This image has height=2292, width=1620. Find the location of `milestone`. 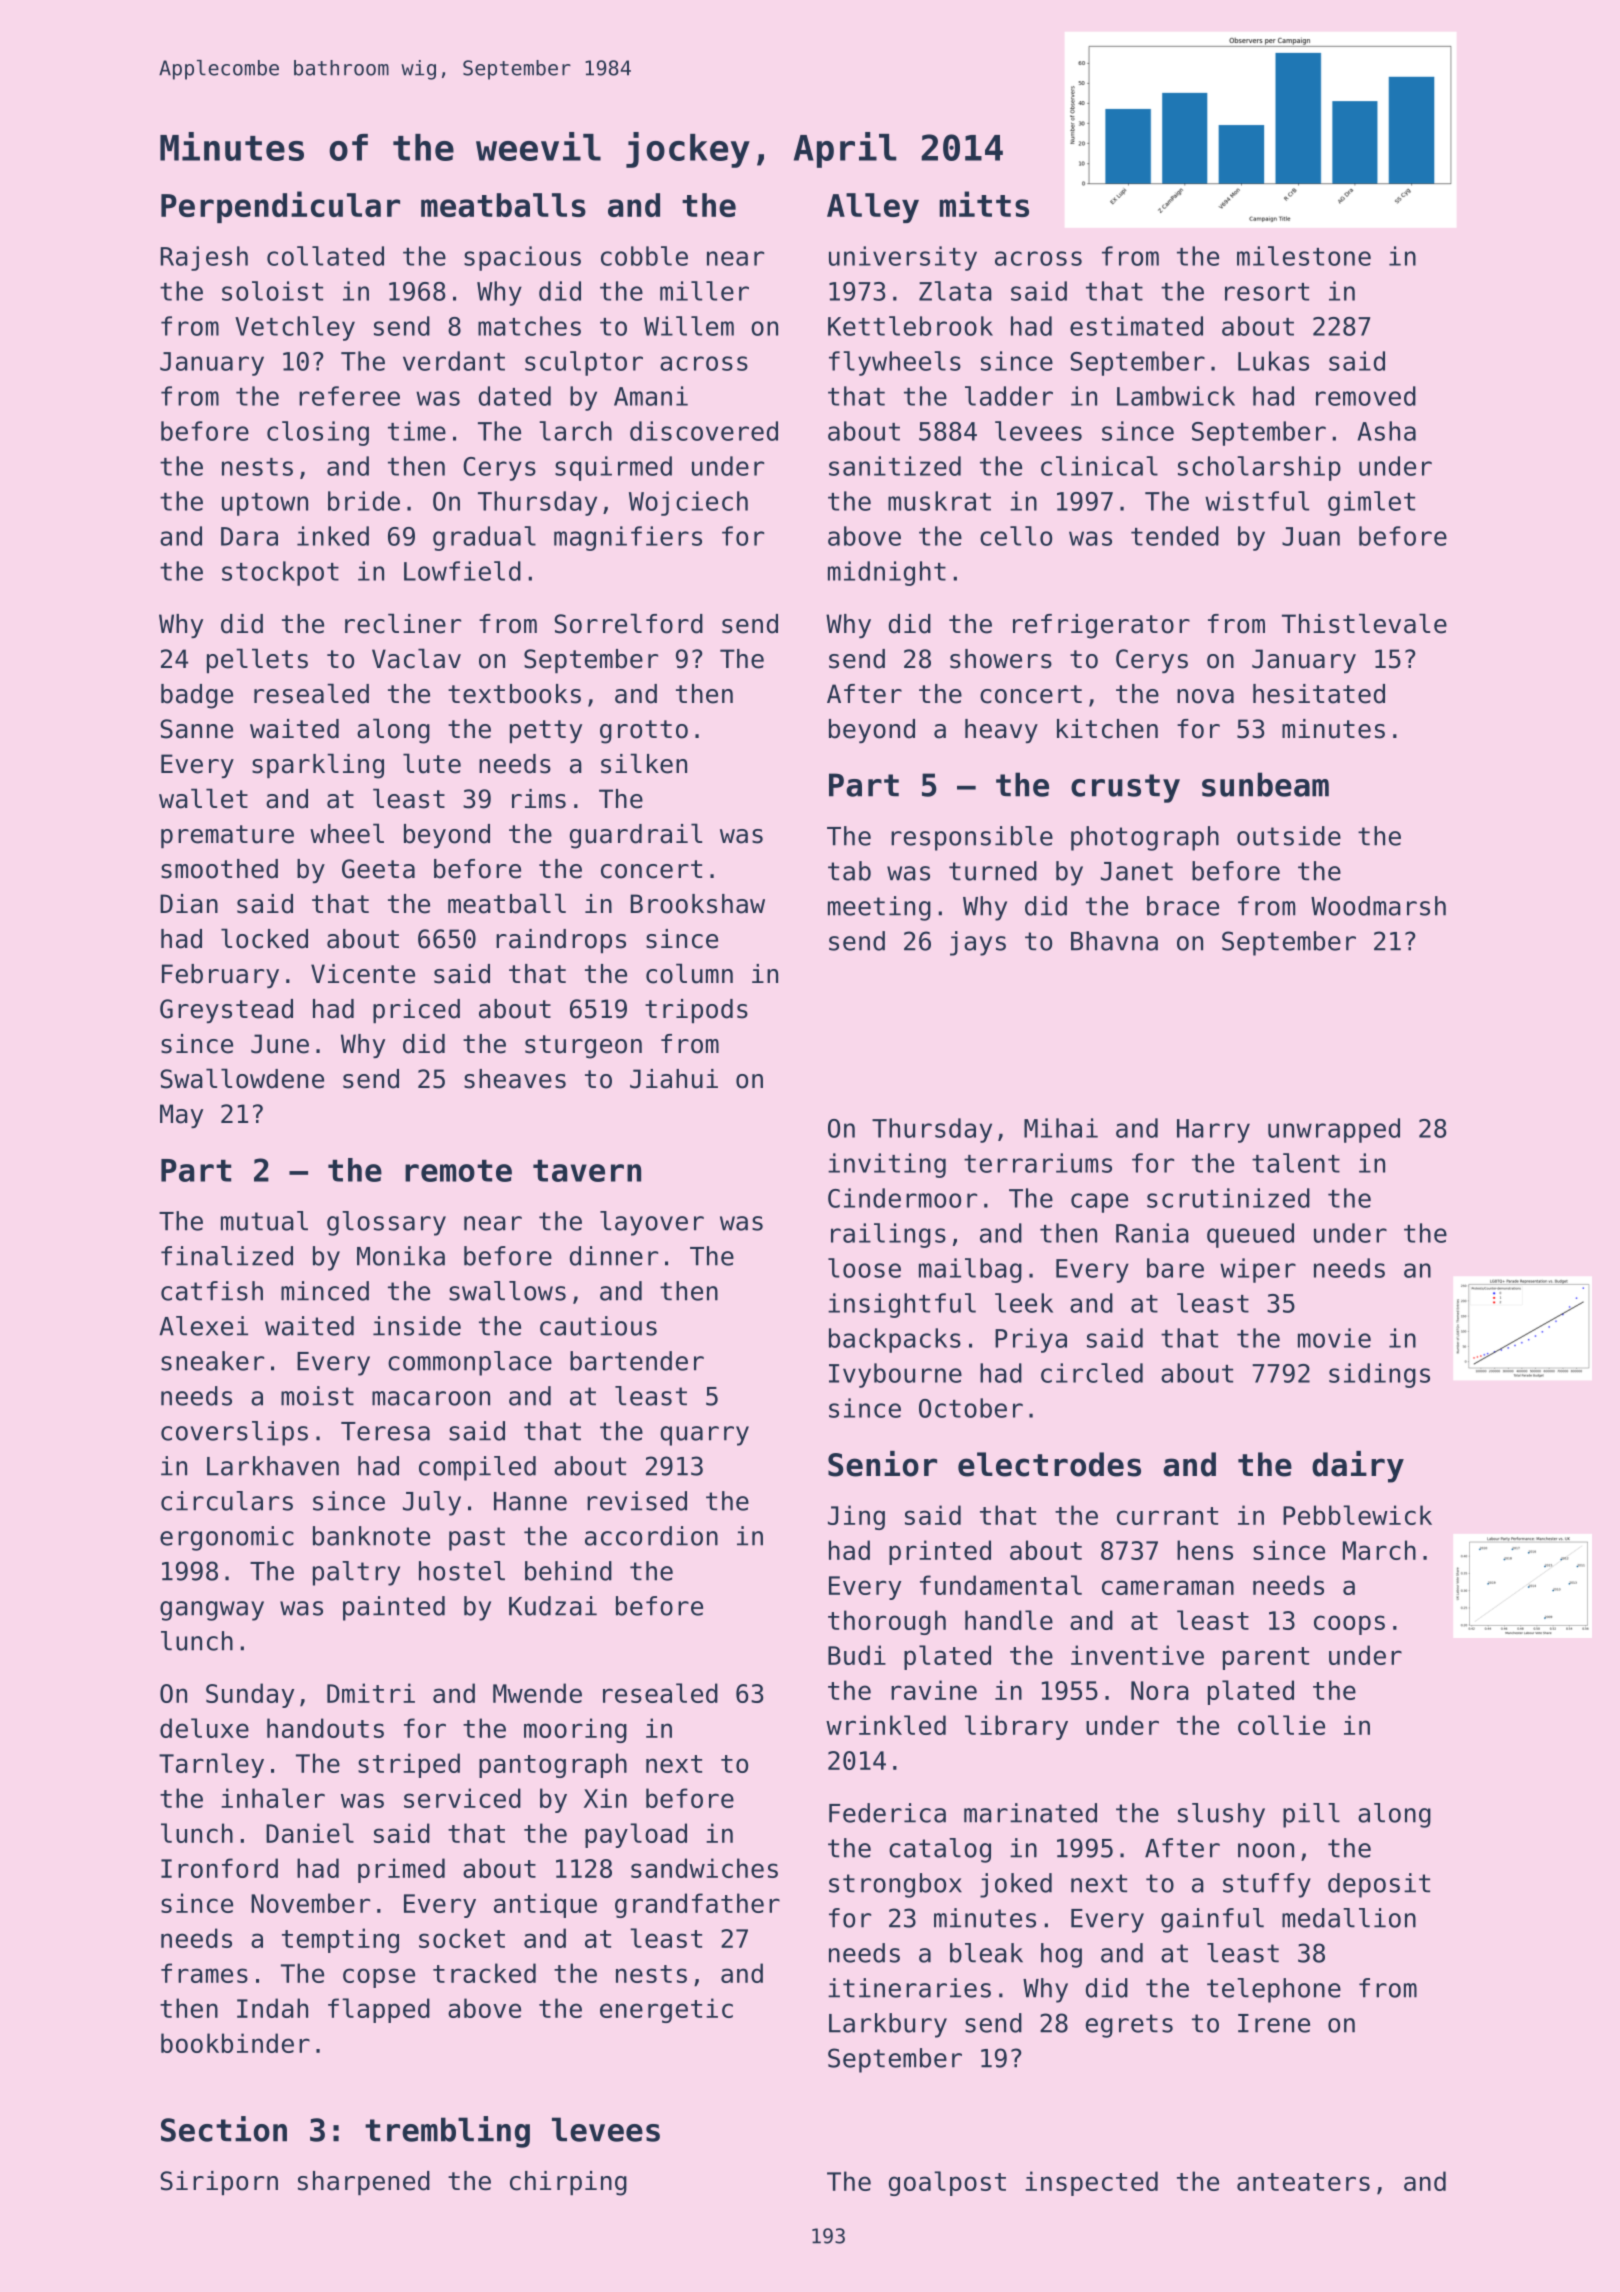

milestone is located at coordinates (1304, 256).
